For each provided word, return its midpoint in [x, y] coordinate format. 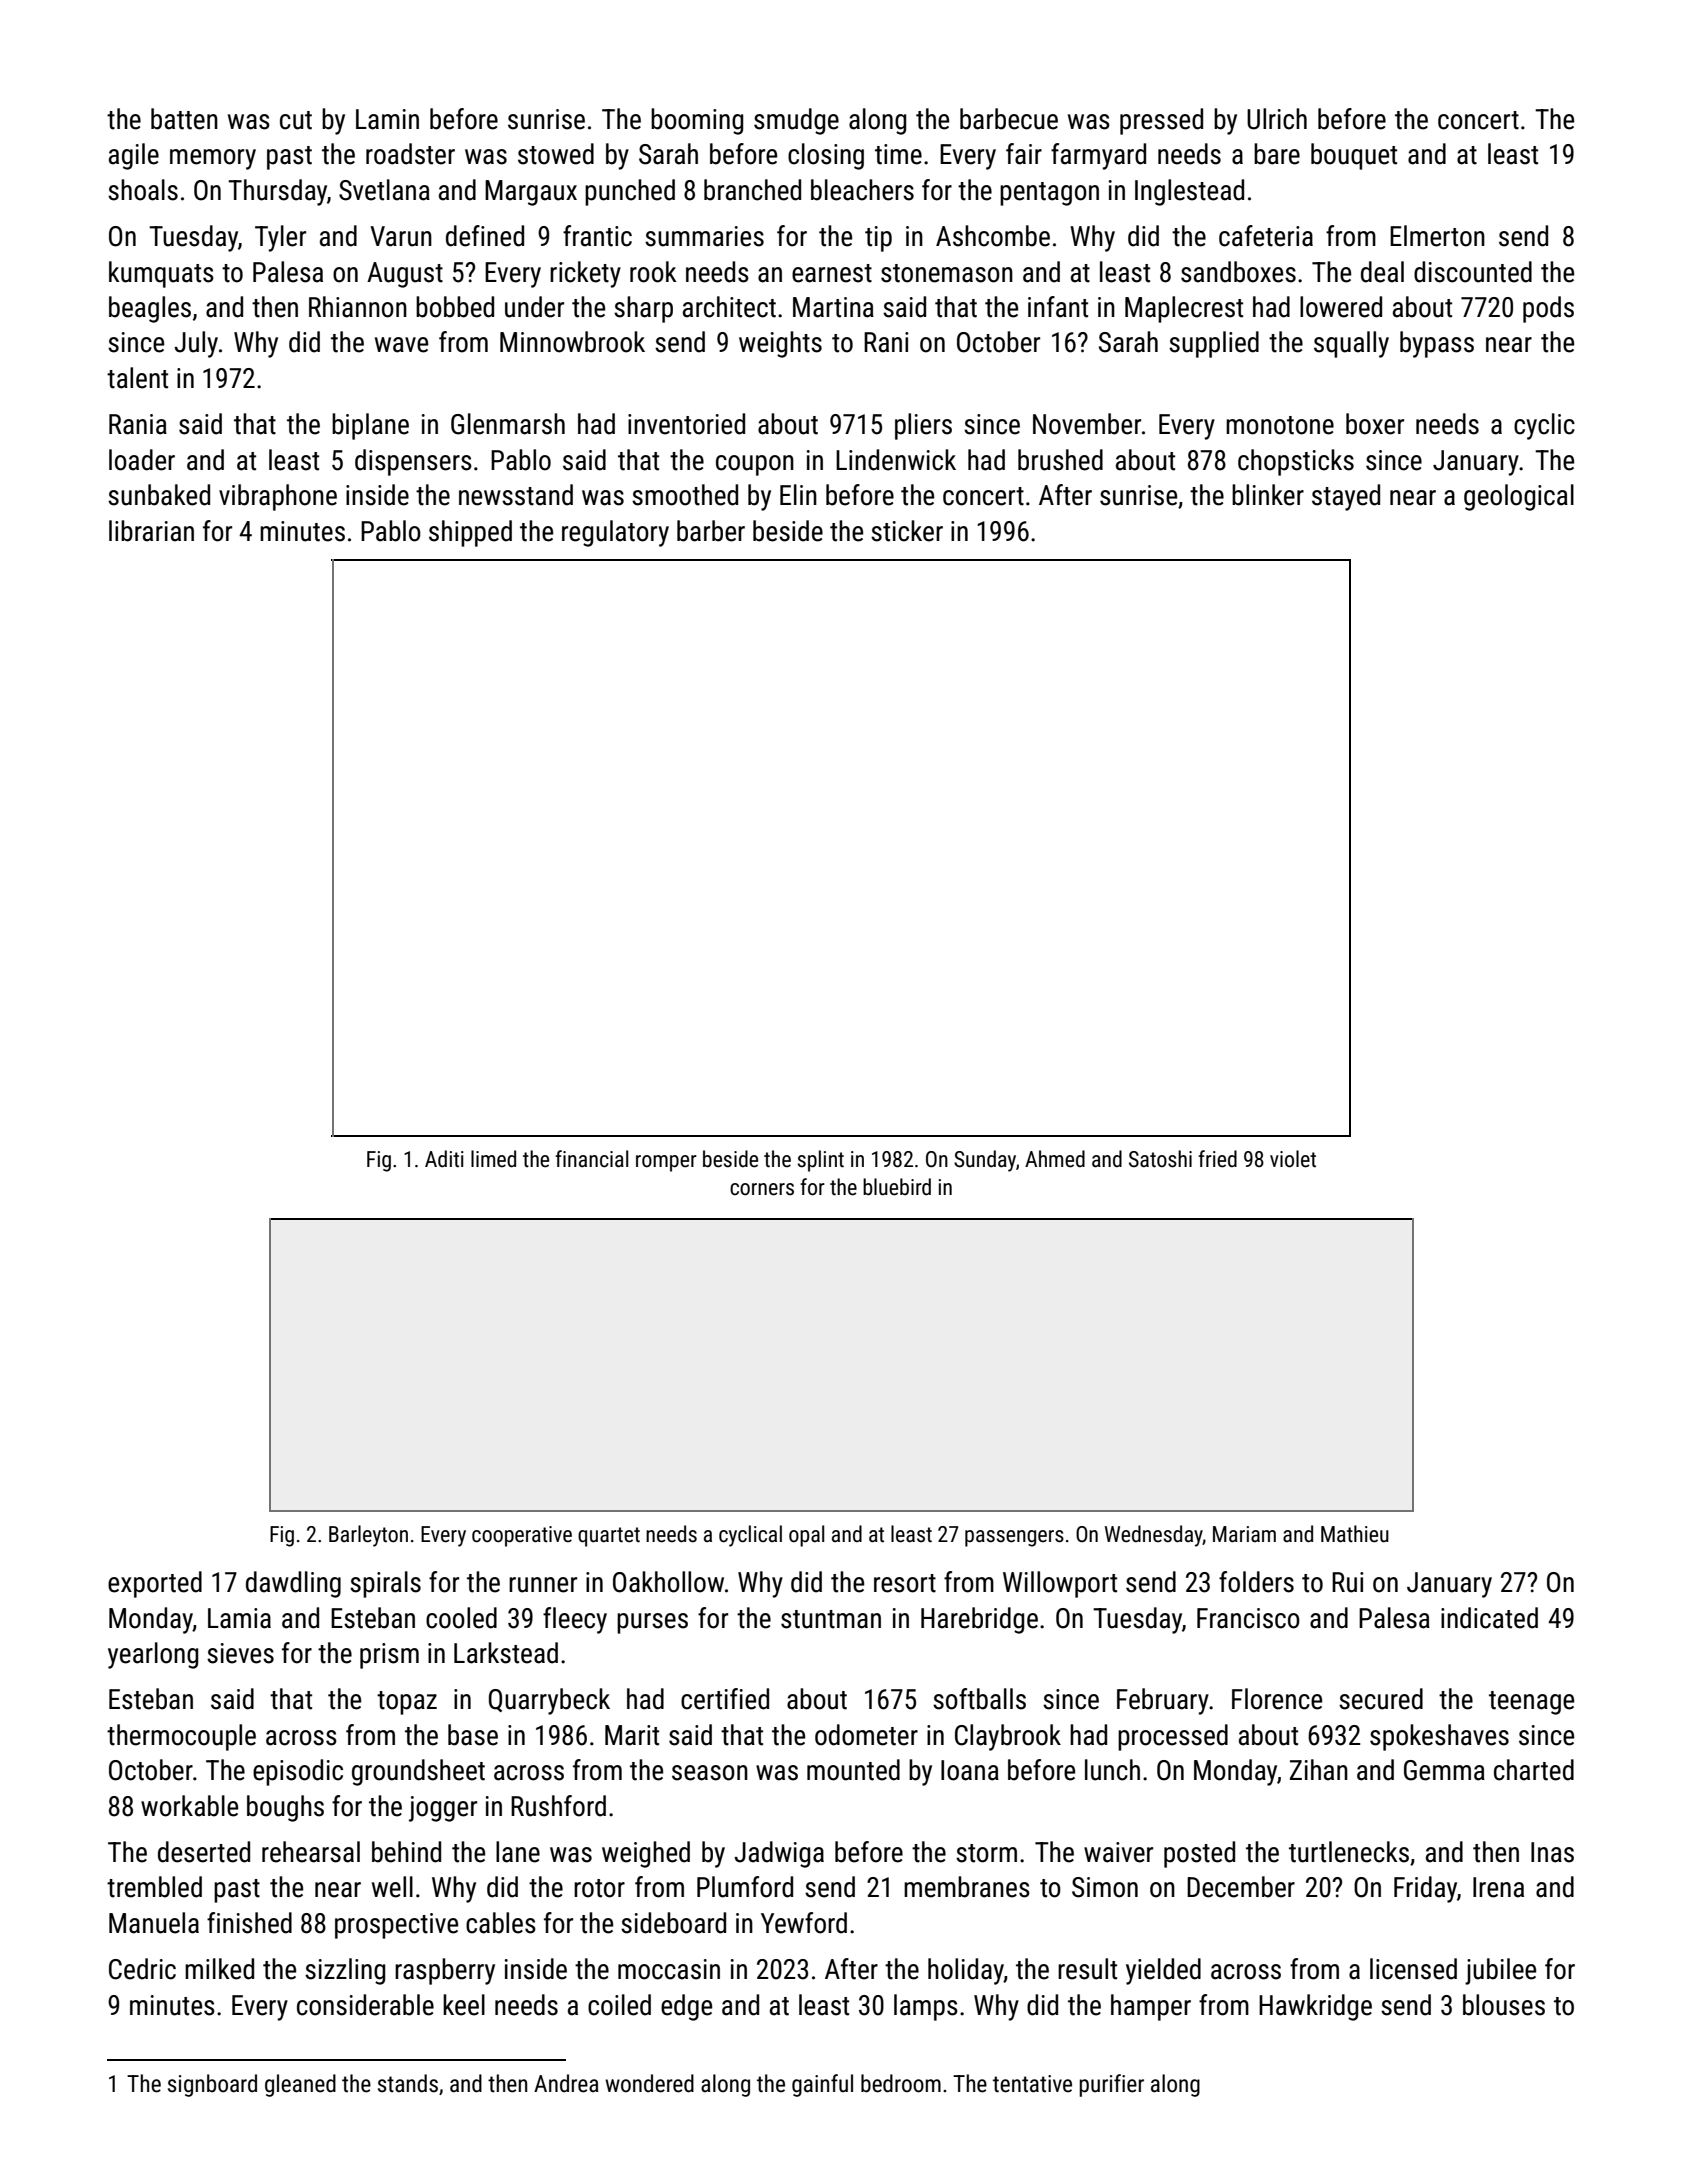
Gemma [1444, 1770]
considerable [365, 2005]
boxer [1375, 424]
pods [1548, 309]
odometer [866, 1735]
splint [821, 1161]
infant [1058, 307]
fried [1217, 1159]
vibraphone [278, 497]
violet [1293, 1159]
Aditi [444, 1158]
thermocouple [181, 1737]
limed [493, 1159]
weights [780, 344]
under [534, 307]
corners [762, 1189]
